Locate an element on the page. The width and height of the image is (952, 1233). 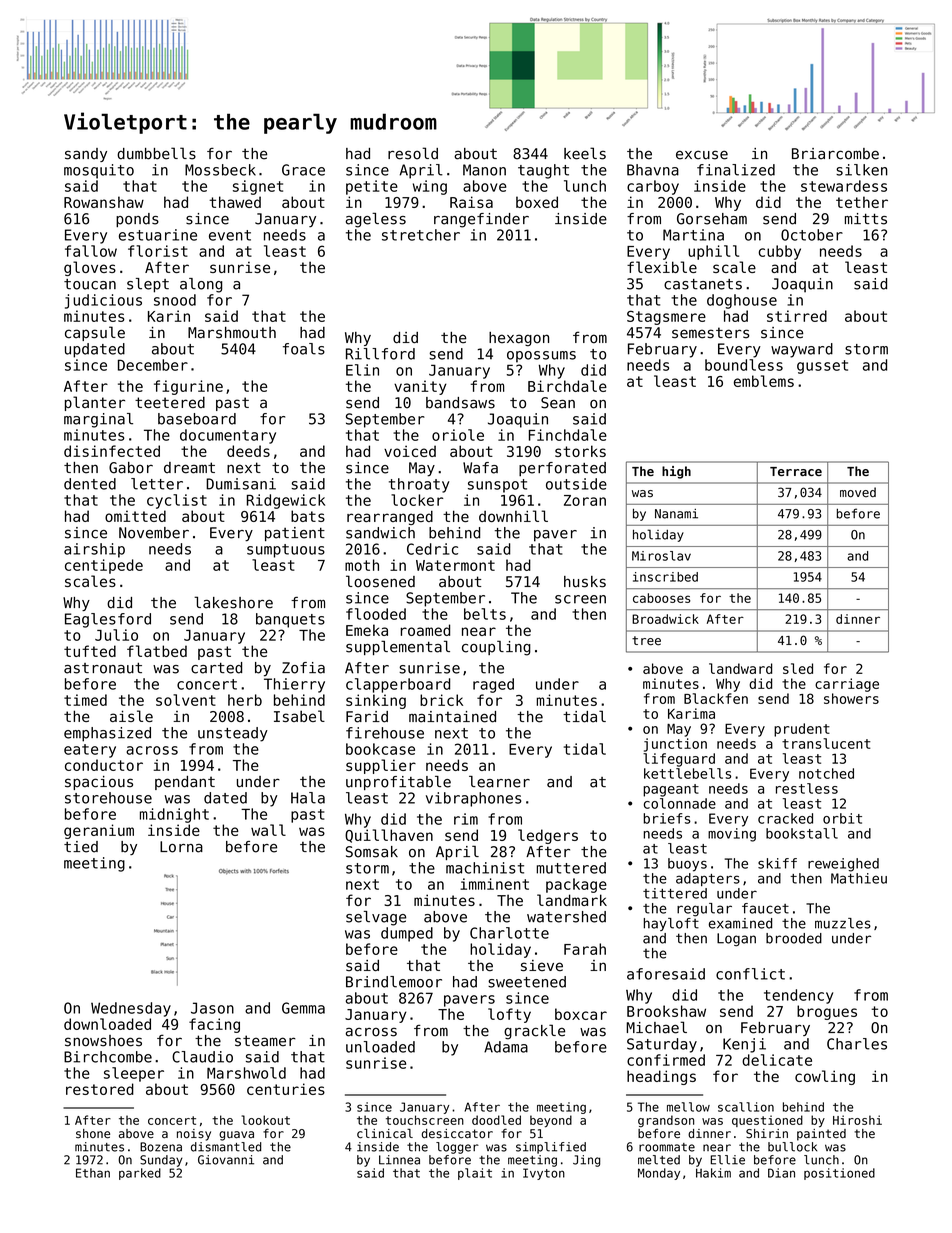
muzzles is located at coordinates (843, 923).
